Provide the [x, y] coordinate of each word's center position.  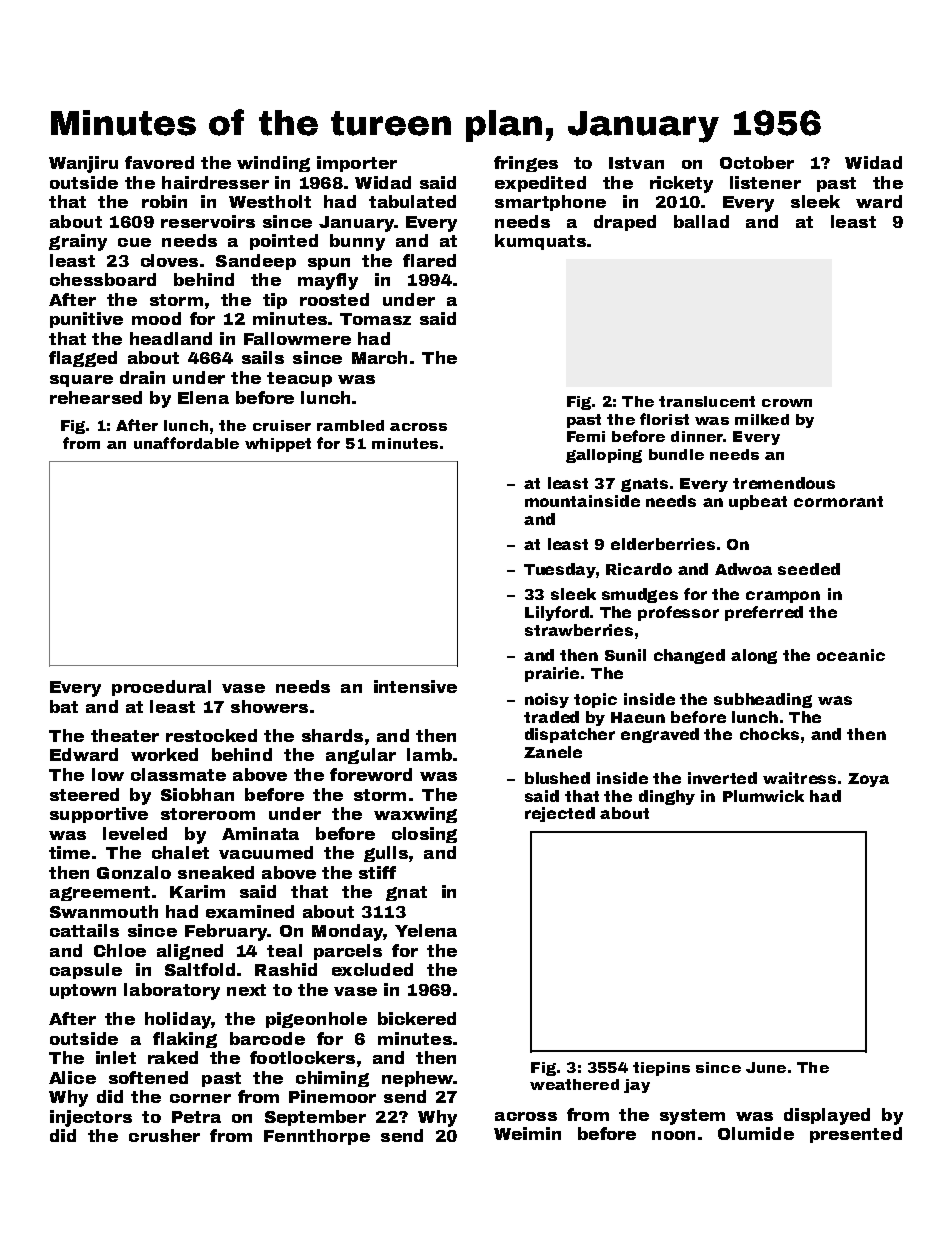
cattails [84, 930]
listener [765, 182]
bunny [357, 242]
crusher [164, 1135]
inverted [722, 778]
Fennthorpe [317, 1137]
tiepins [661, 1069]
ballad [701, 221]
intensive [415, 686]
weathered [574, 1084]
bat [64, 706]
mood [156, 318]
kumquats [540, 242]
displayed [827, 1116]
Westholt [270, 201]
